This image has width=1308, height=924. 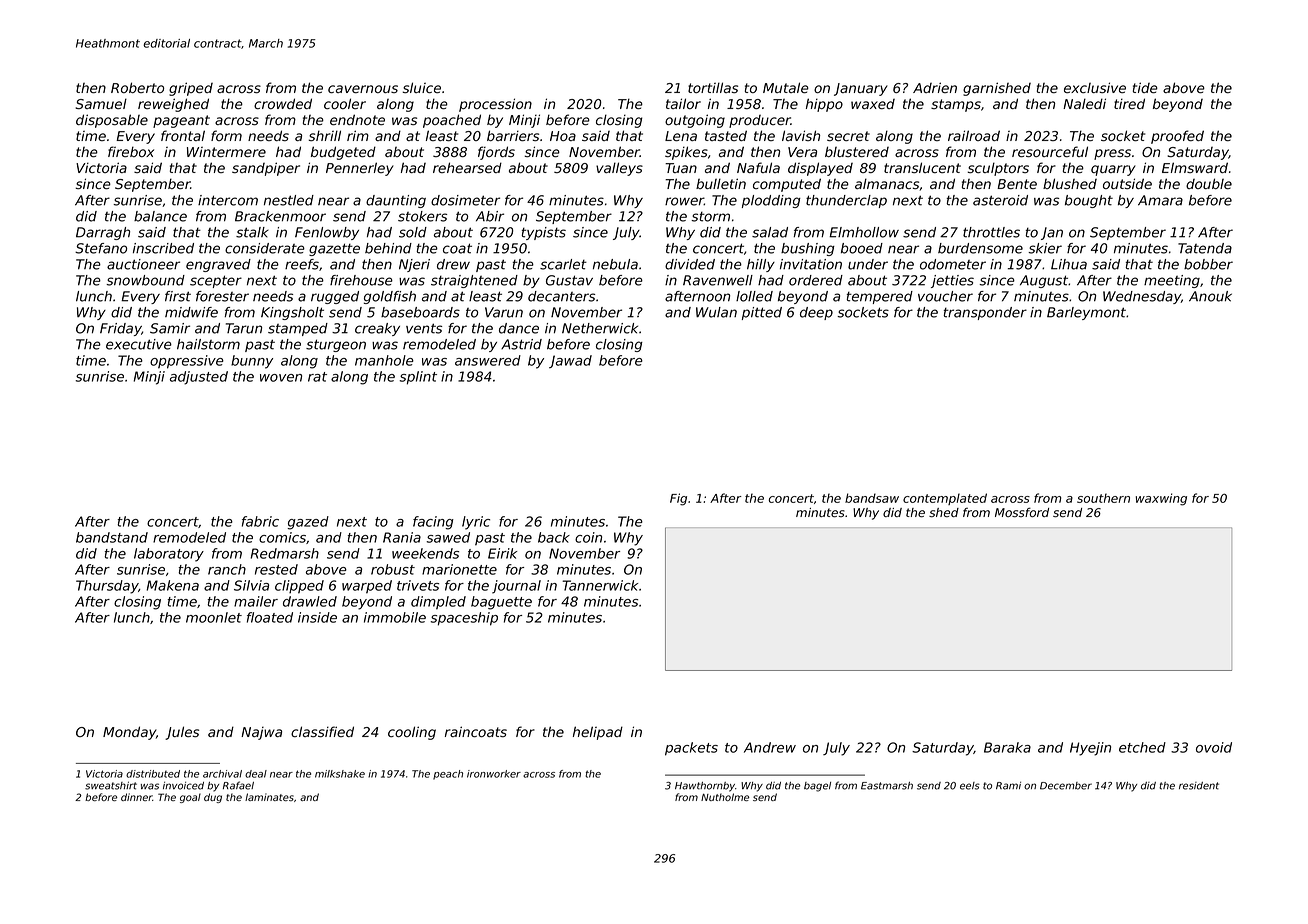 What do you see at coordinates (412, 733) in the image?
I see `cooling` at bounding box center [412, 733].
